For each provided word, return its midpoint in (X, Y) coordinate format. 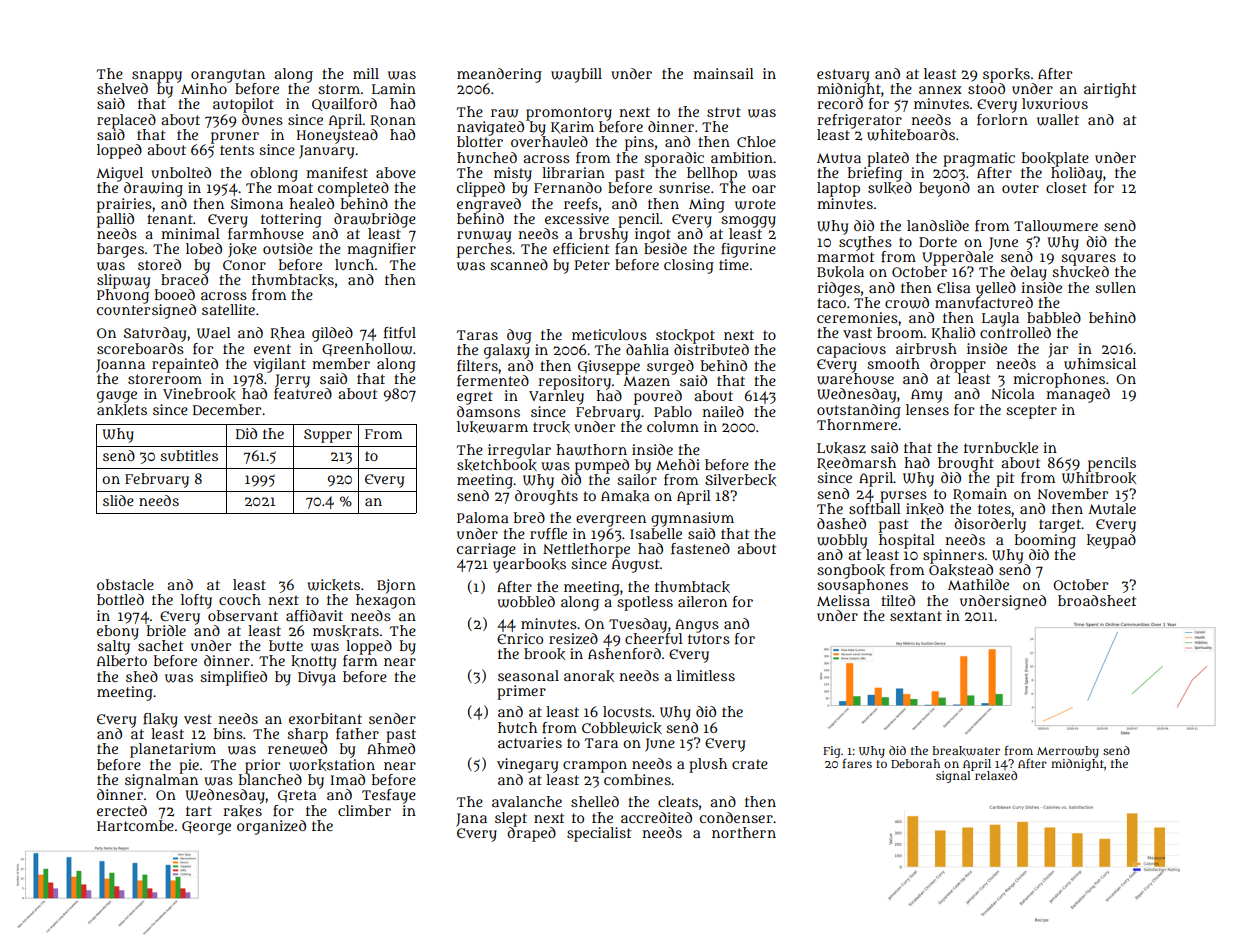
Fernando (568, 187)
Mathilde (978, 584)
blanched (270, 779)
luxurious (1055, 103)
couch (240, 599)
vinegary (527, 765)
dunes (262, 119)
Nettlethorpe (586, 550)
